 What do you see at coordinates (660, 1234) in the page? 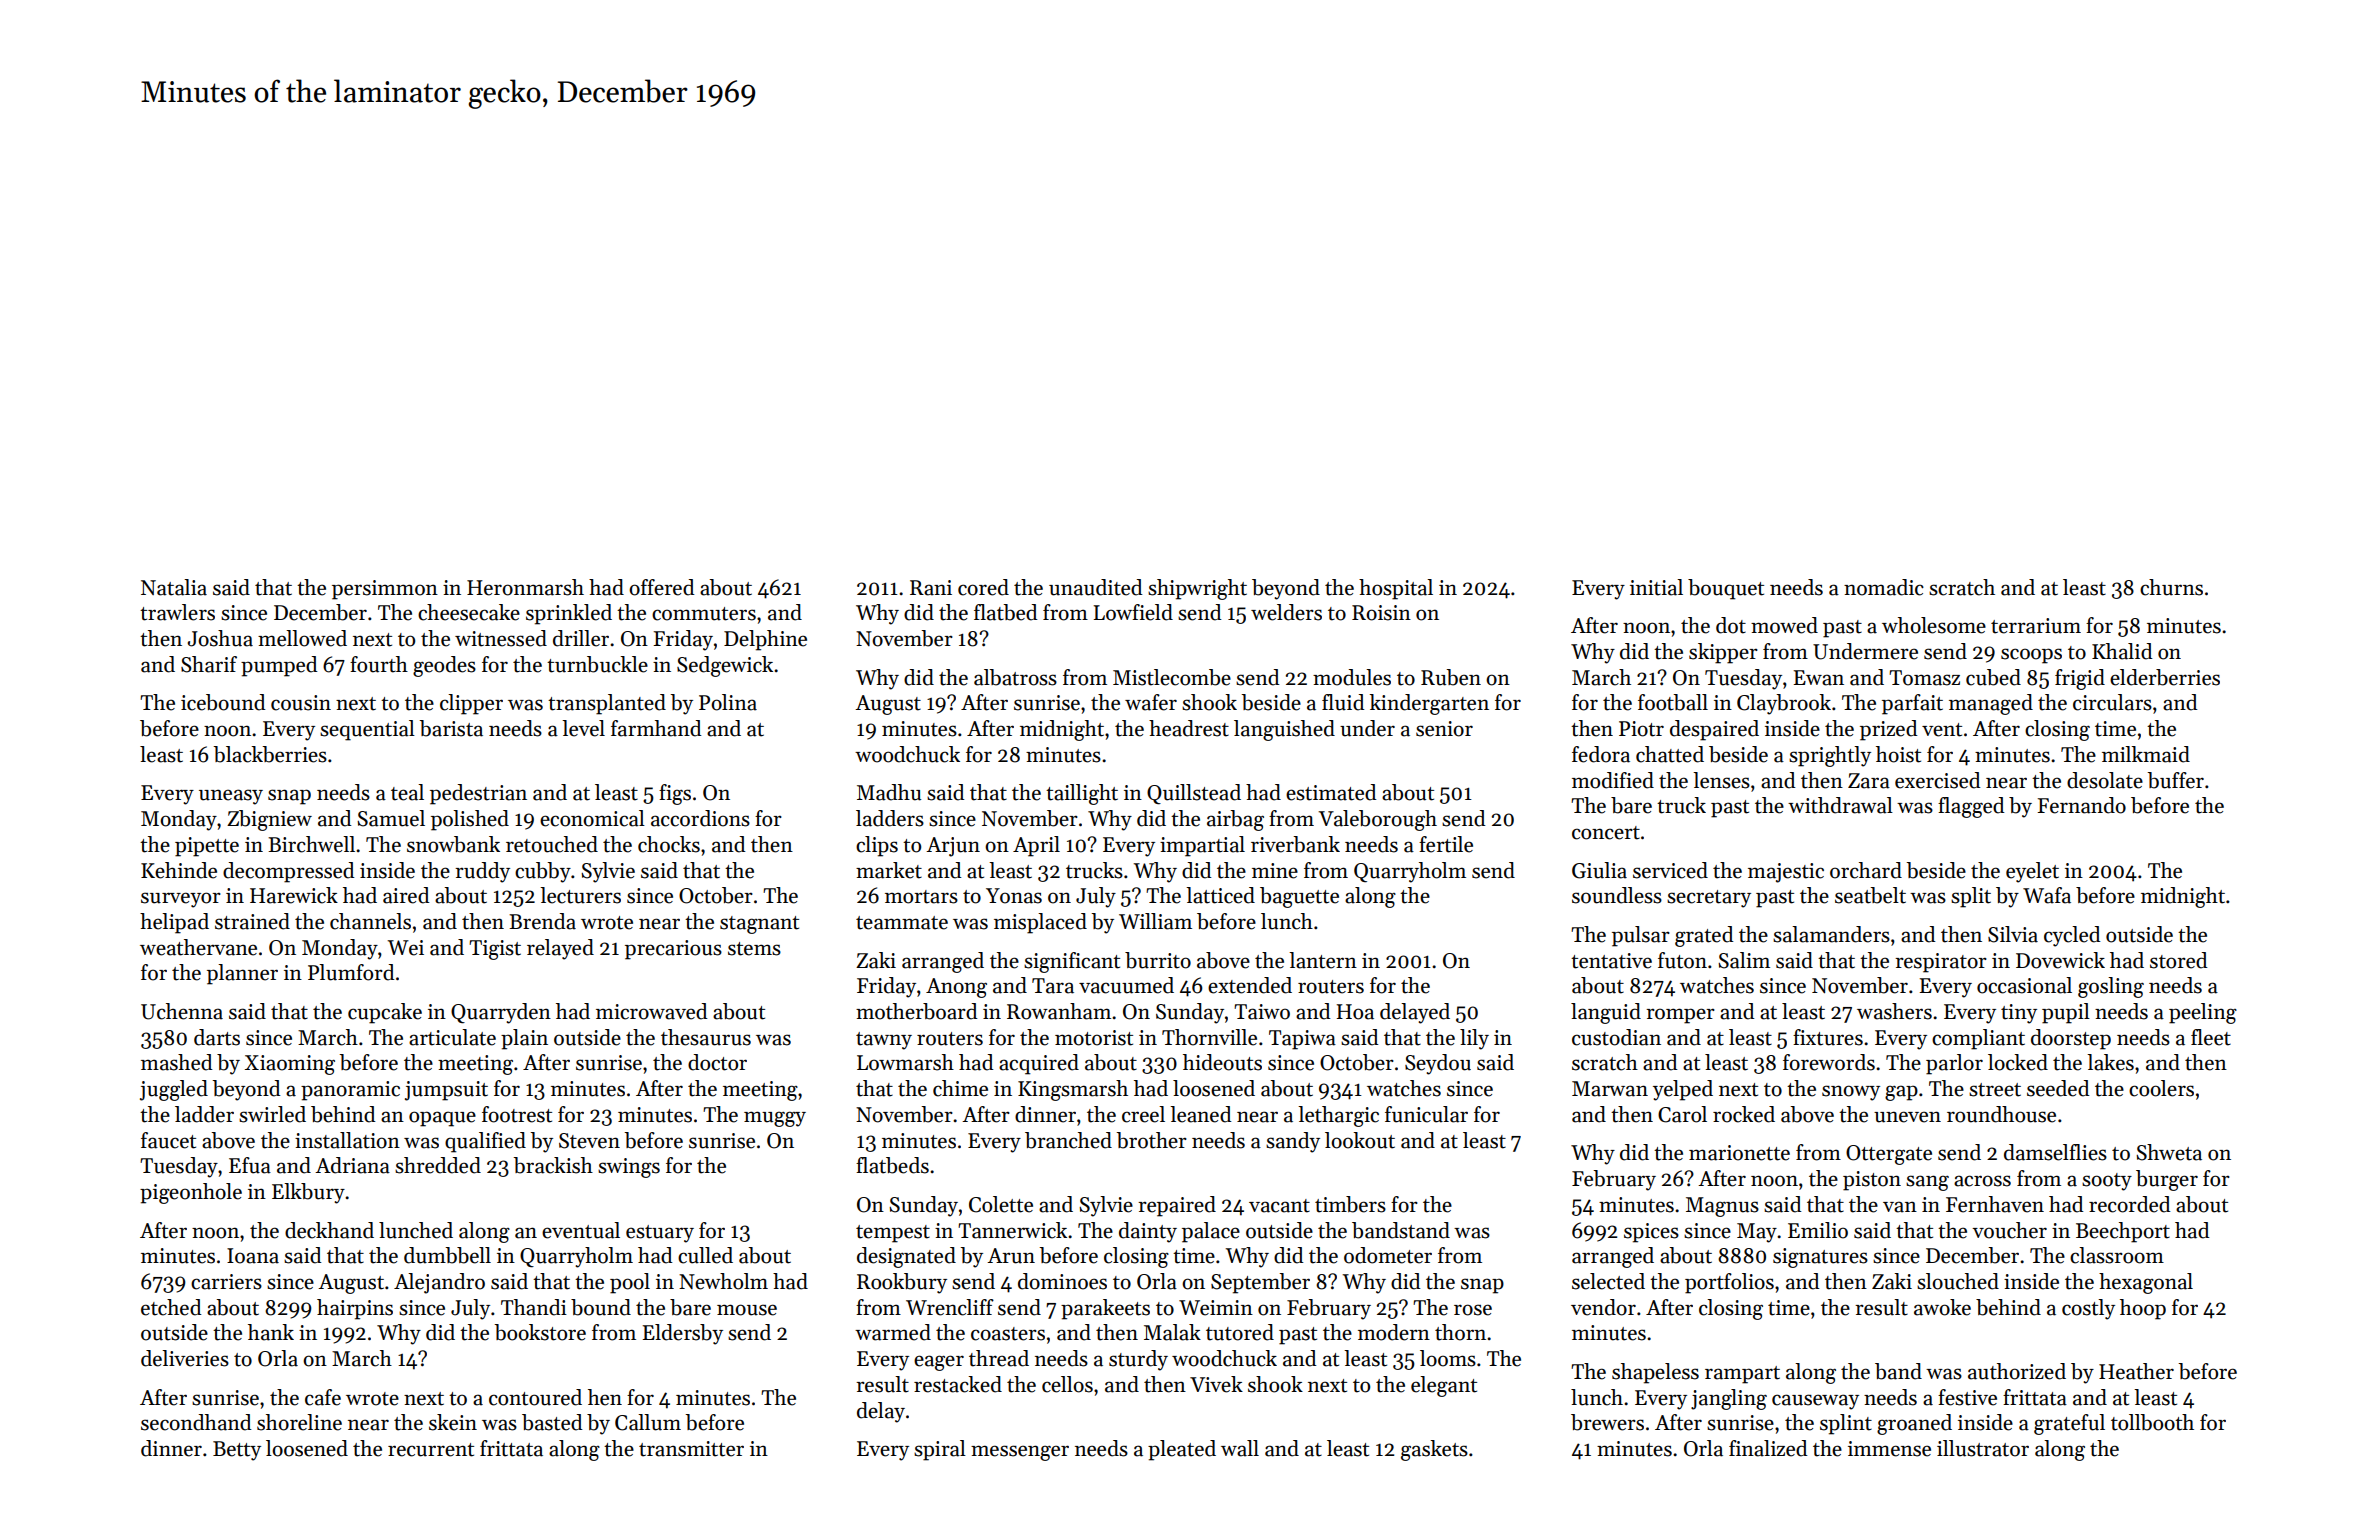
I see `estuary` at bounding box center [660, 1234].
